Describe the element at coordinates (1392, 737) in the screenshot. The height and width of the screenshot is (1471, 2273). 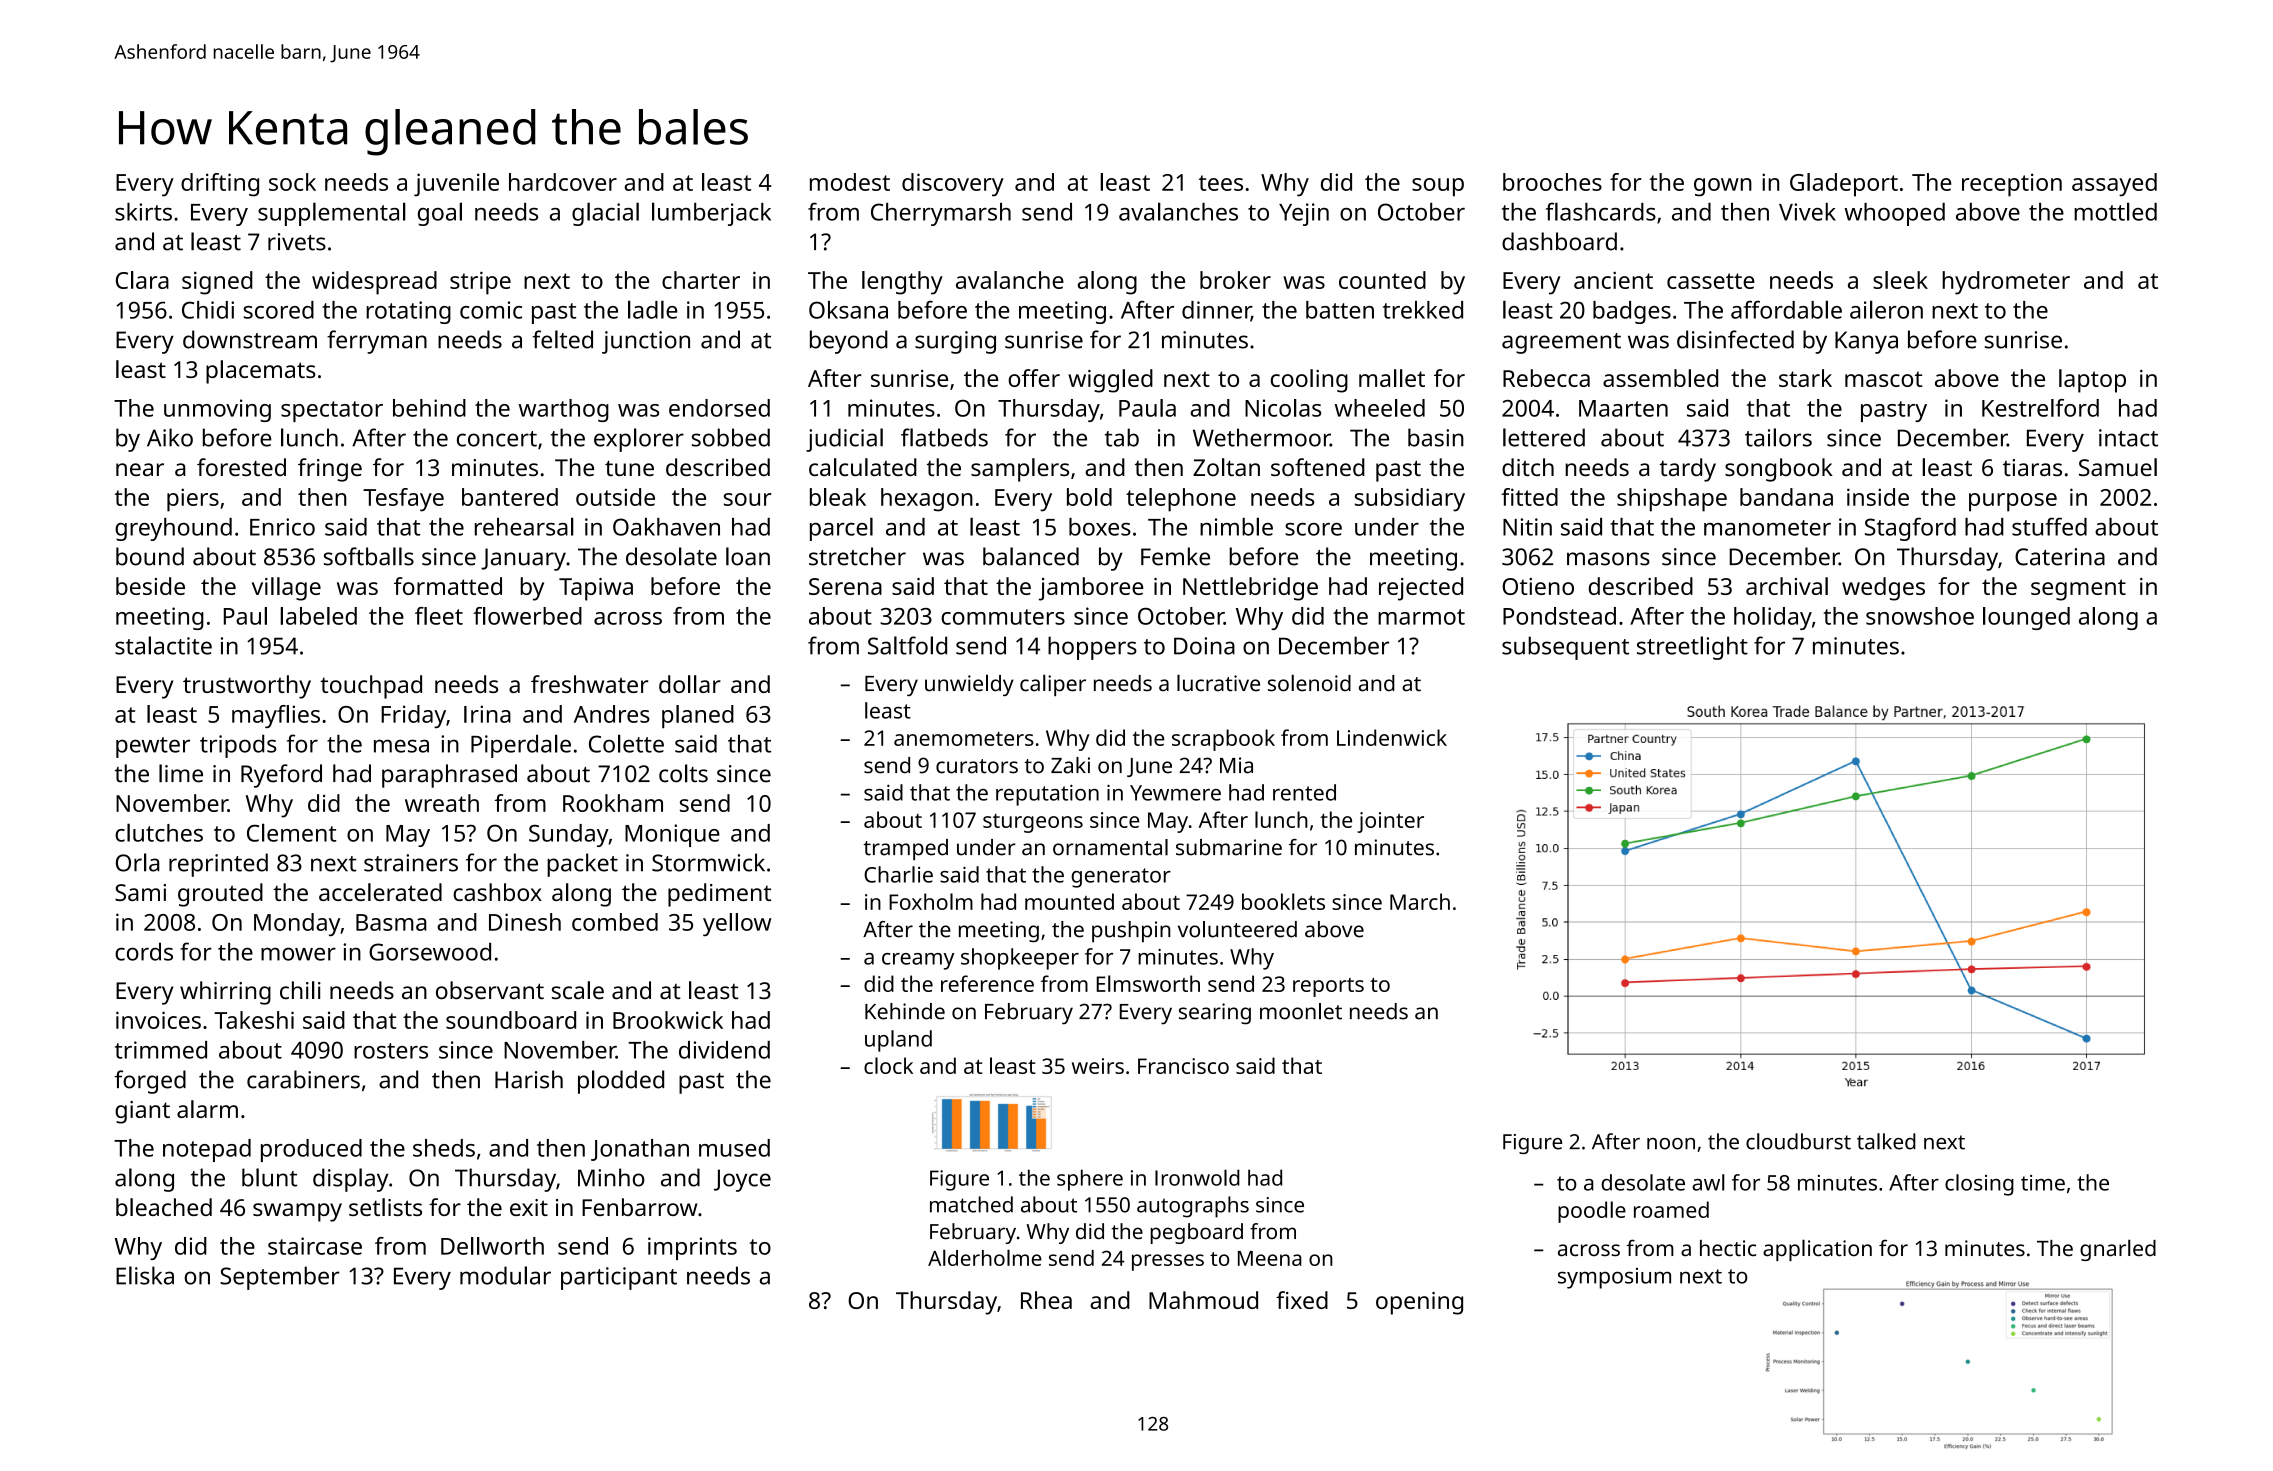
I see `Lindenwick` at that location.
